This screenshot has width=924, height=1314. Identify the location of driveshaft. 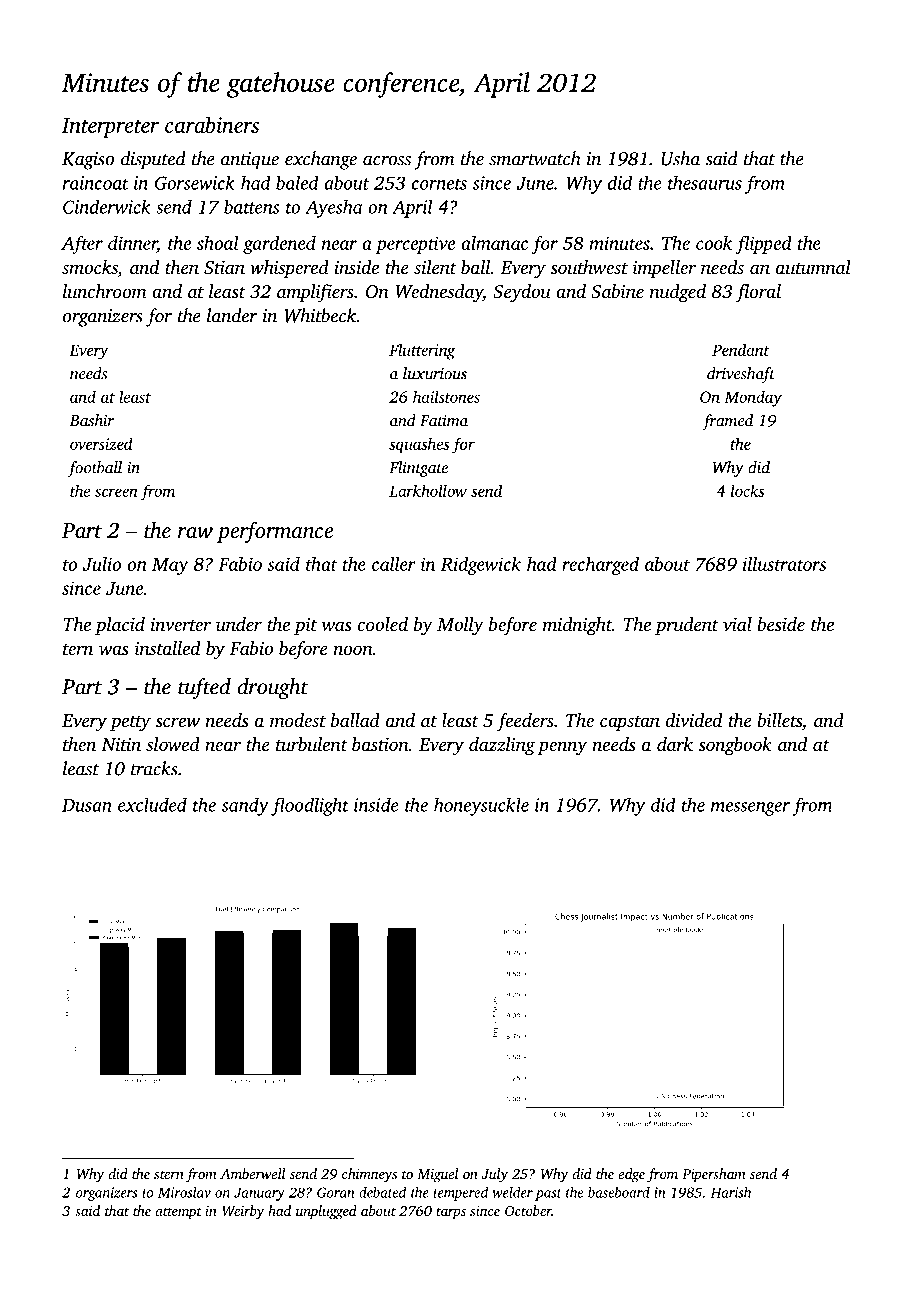
(741, 375).
